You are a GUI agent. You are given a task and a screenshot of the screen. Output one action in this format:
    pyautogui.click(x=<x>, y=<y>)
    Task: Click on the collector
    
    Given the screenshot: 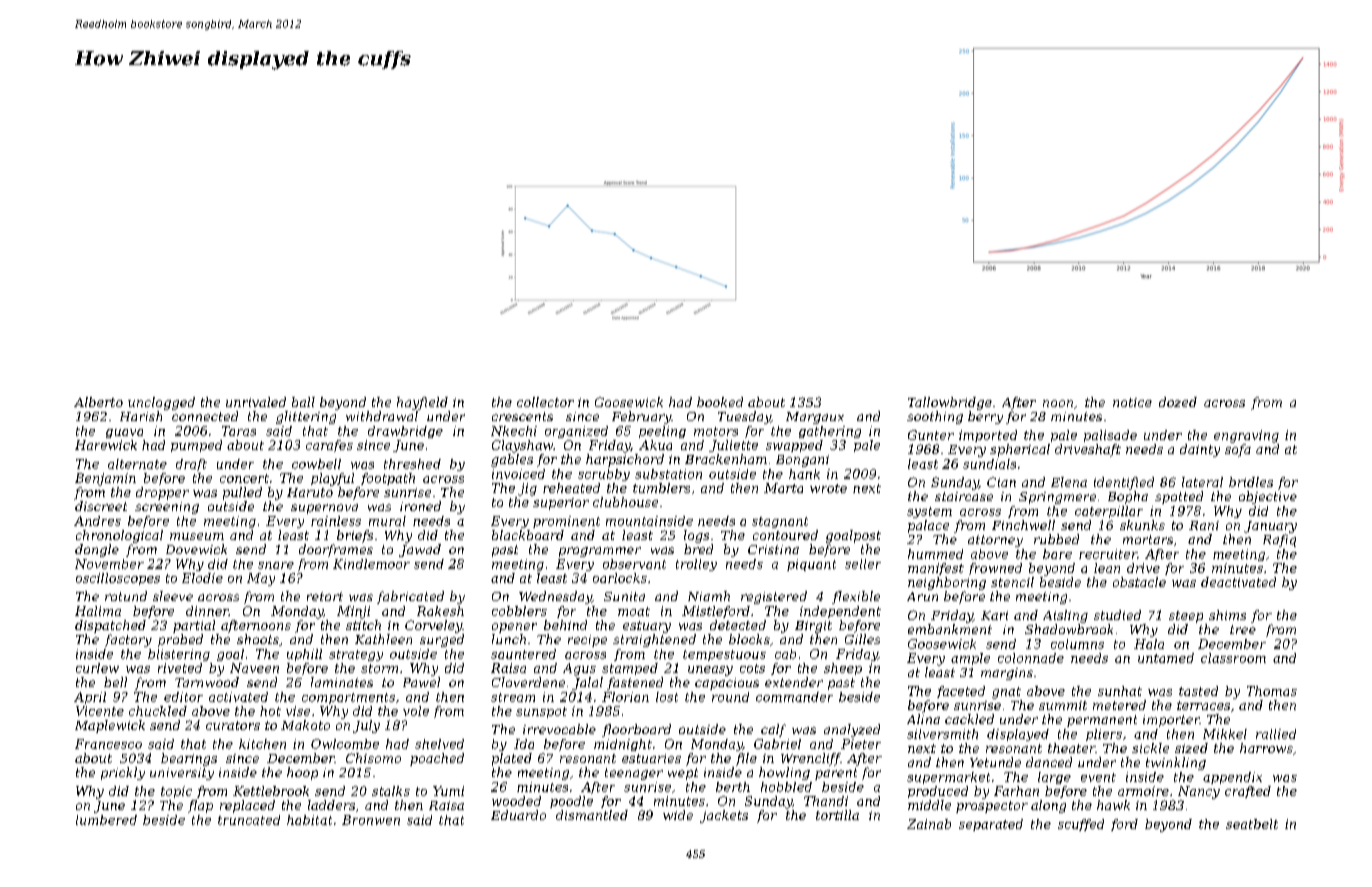 What is the action you would take?
    pyautogui.click(x=545, y=402)
